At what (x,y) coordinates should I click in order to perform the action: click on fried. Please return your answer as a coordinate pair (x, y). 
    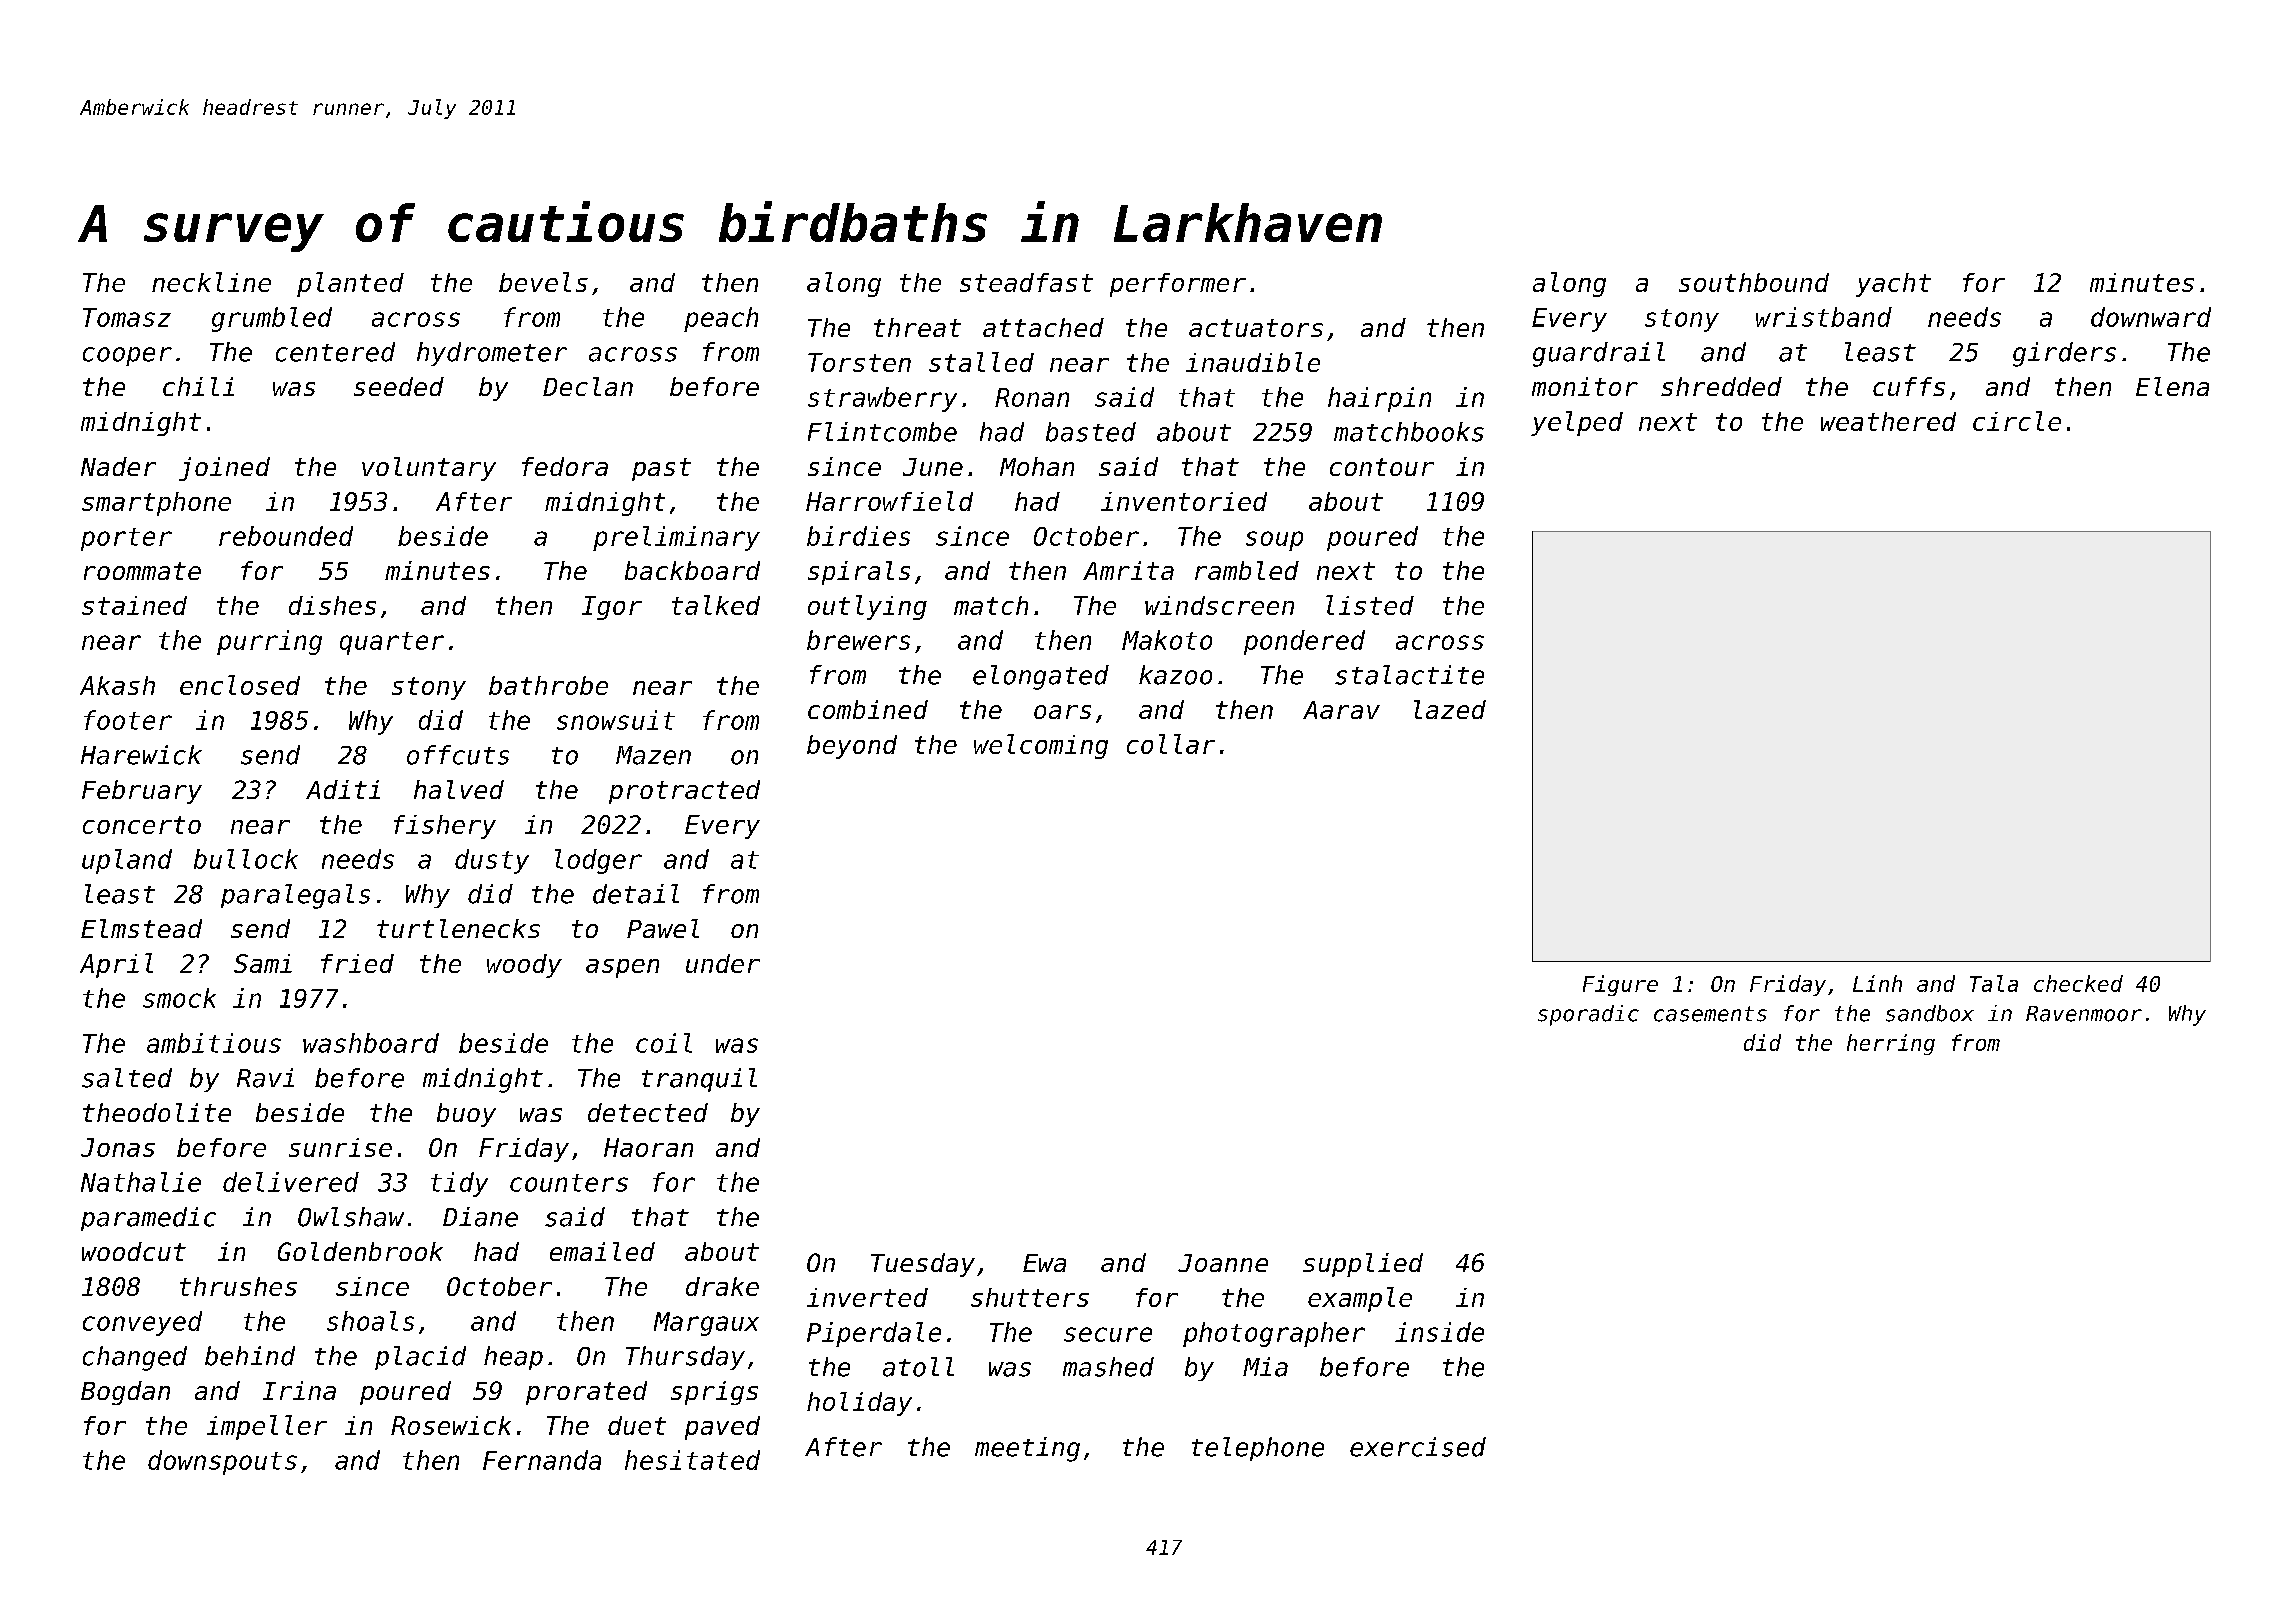
    Looking at the image, I should click on (357, 963).
